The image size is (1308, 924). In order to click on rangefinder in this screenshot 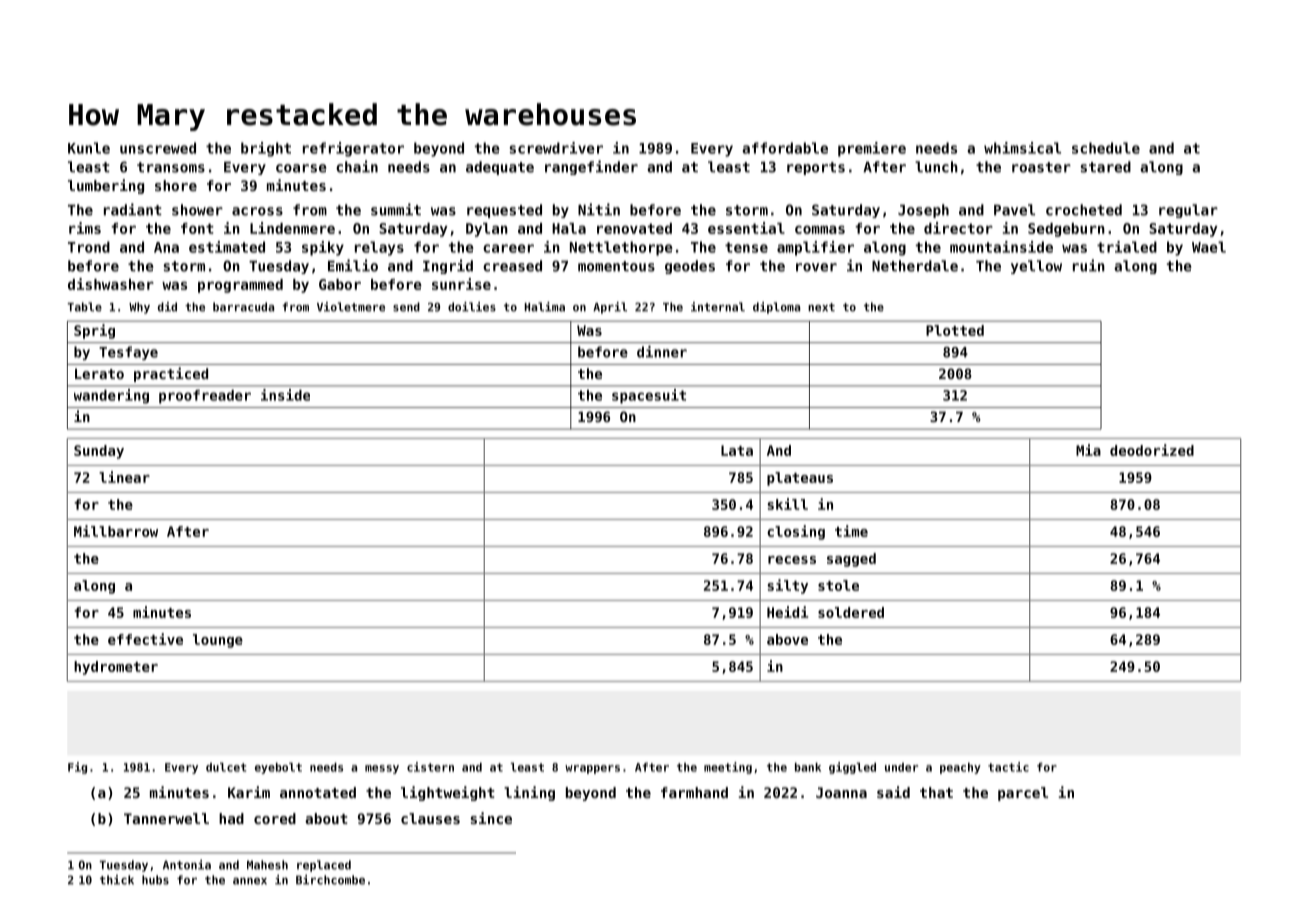, I will do `click(591, 167)`.
